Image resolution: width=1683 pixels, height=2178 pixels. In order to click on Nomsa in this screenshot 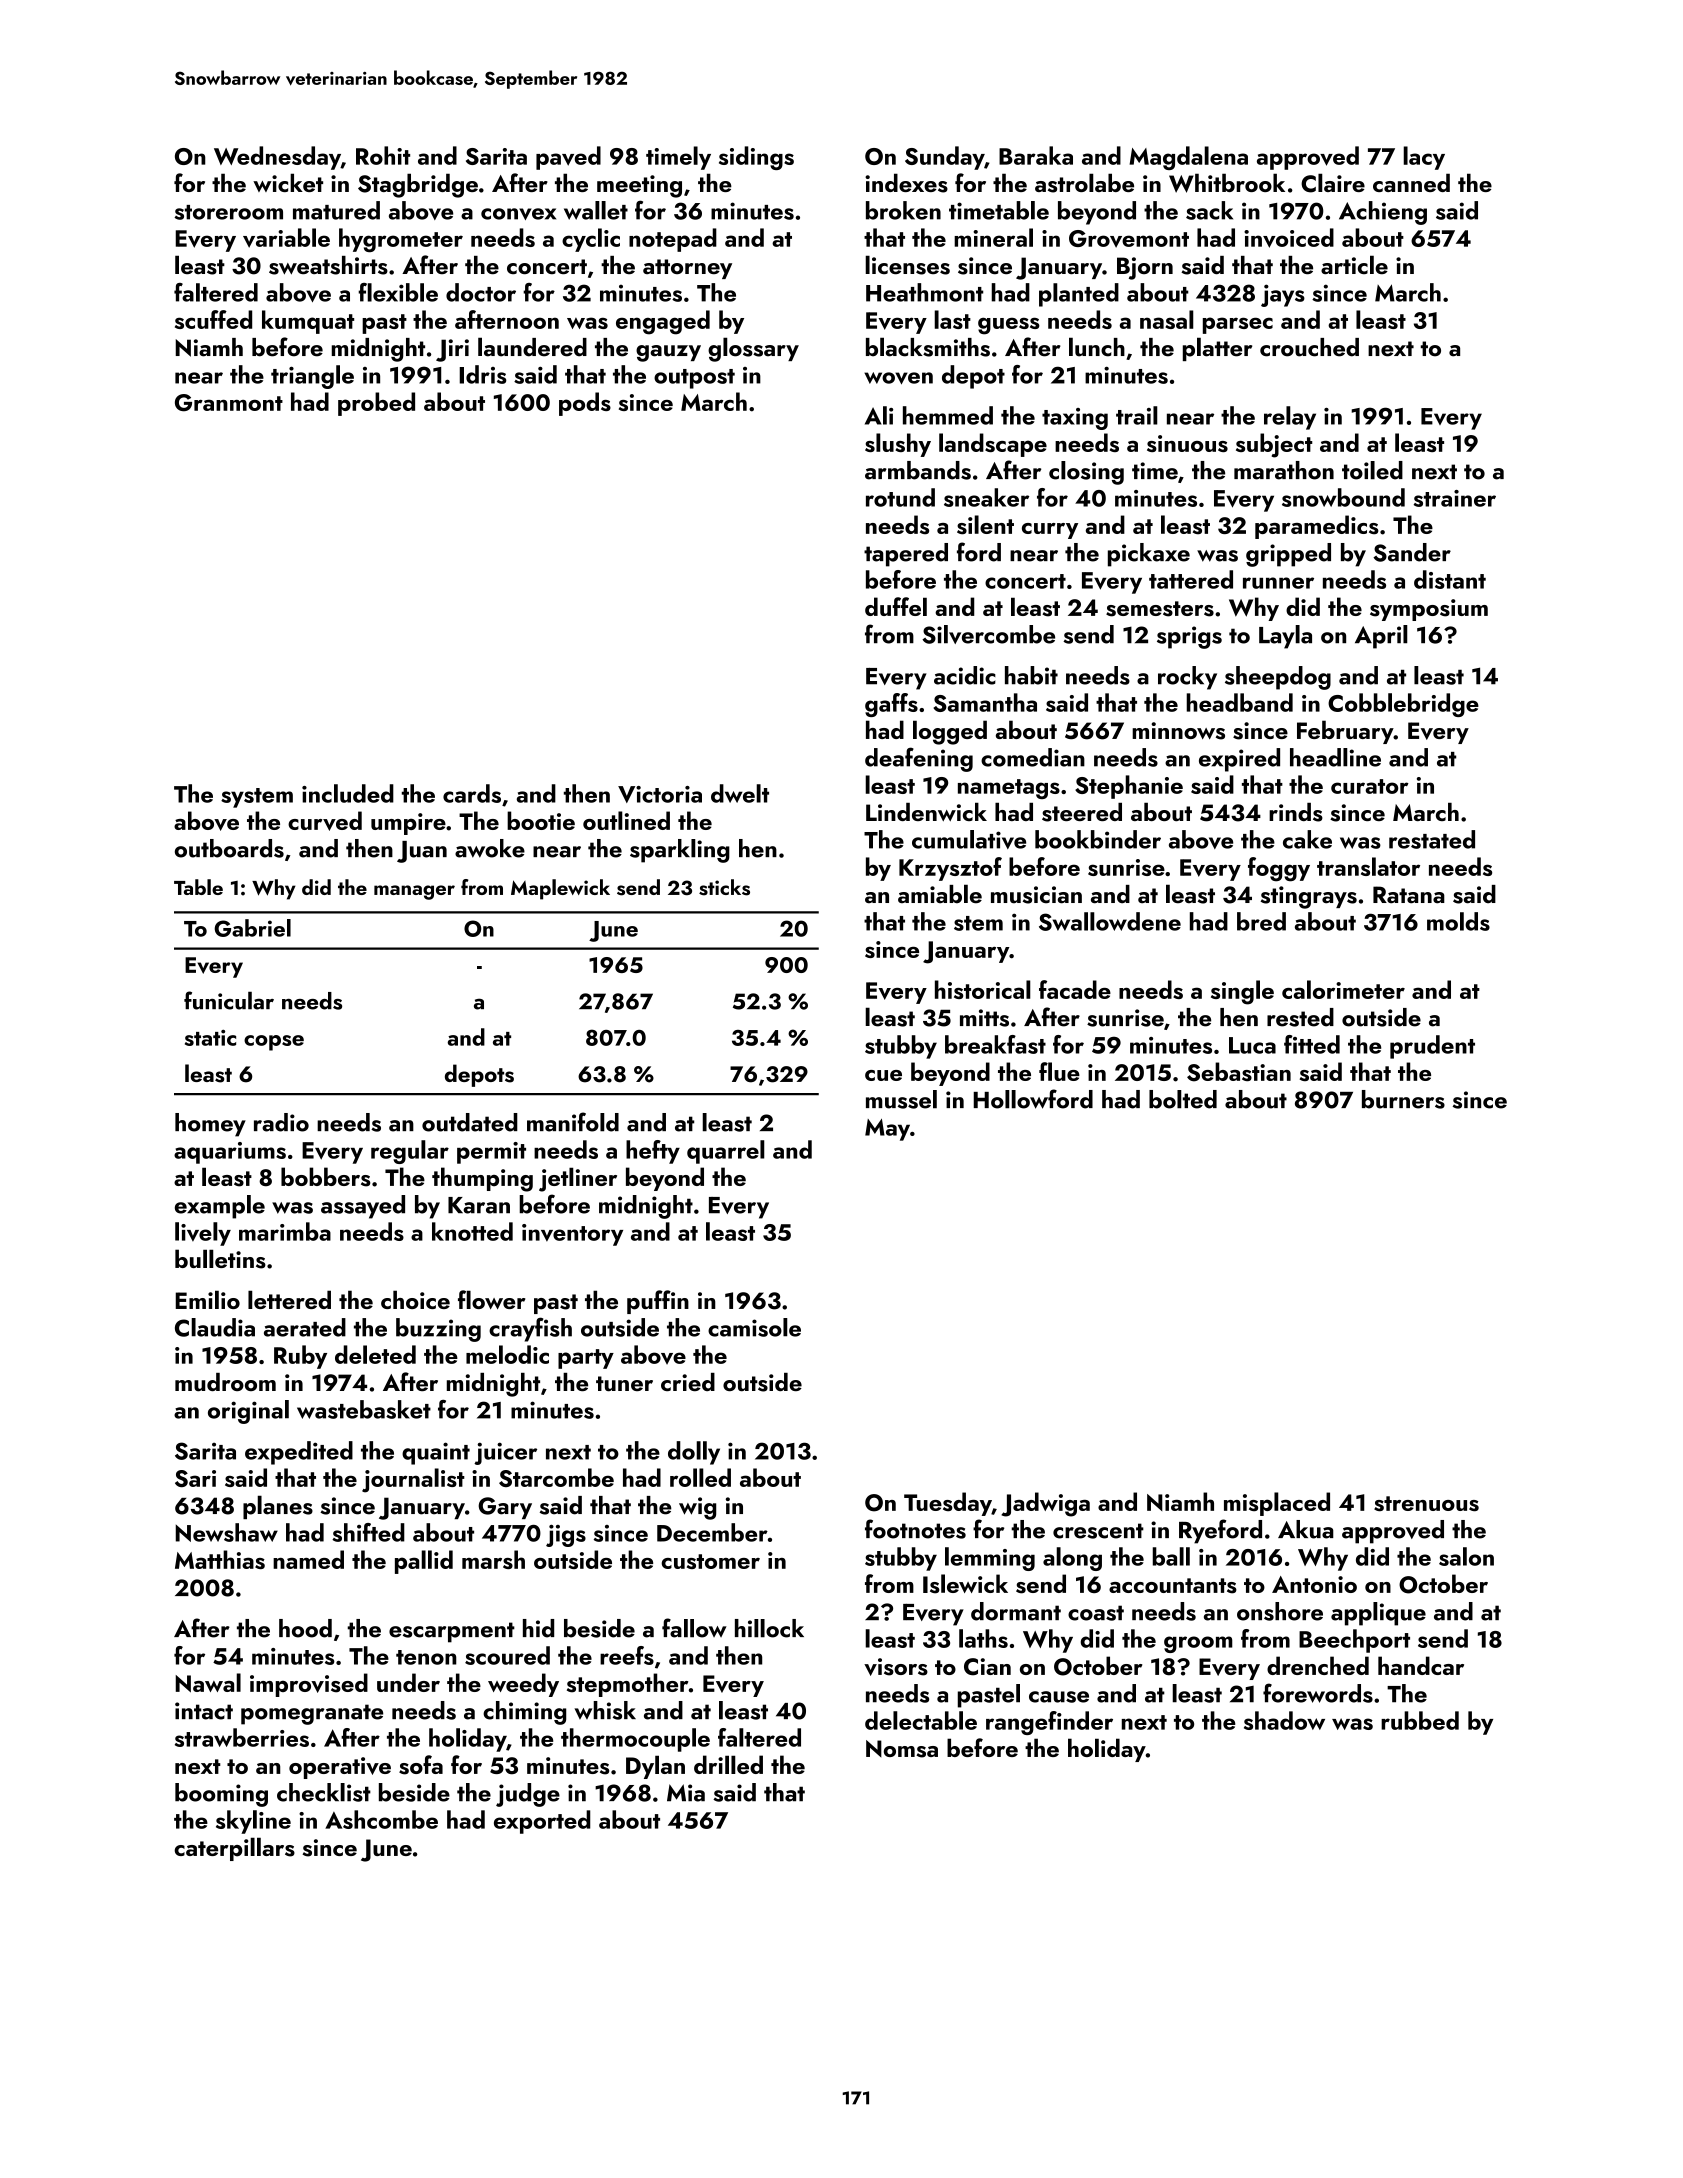, I will do `click(902, 1749)`.
